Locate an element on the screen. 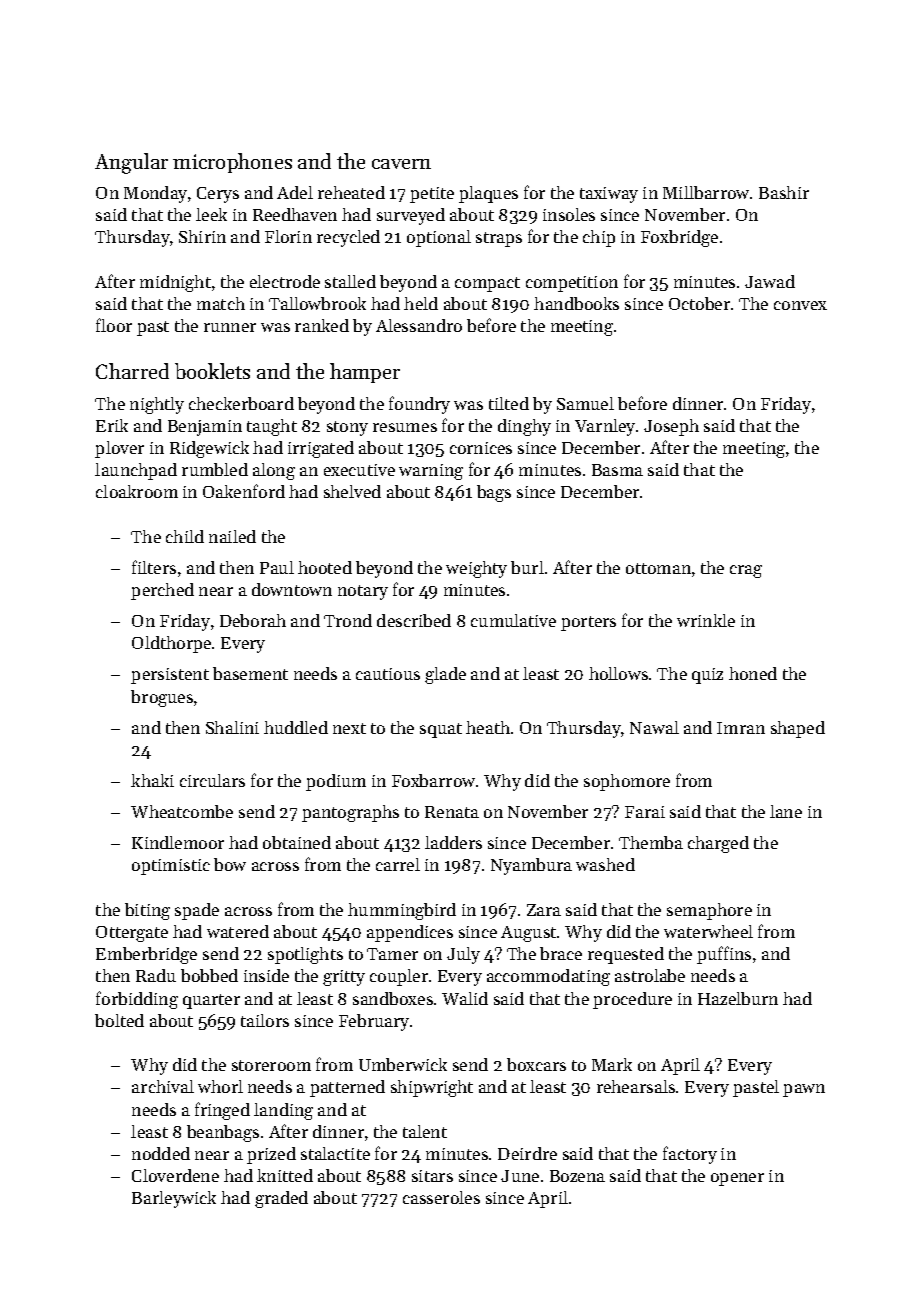 This screenshot has width=924, height=1311. foundry is located at coordinates (419, 405).
